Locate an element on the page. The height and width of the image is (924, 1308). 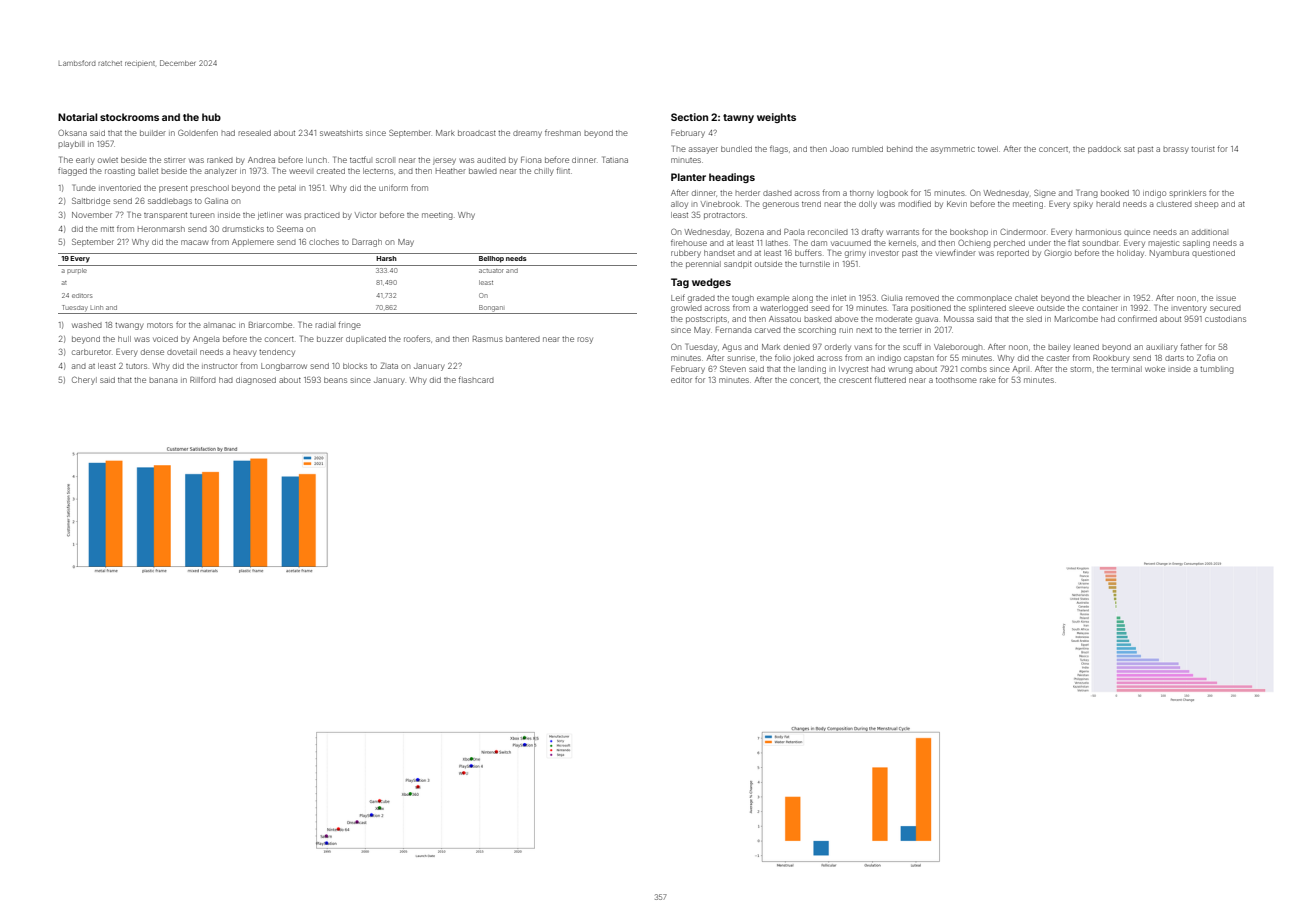
flagged is located at coordinates (72, 171).
